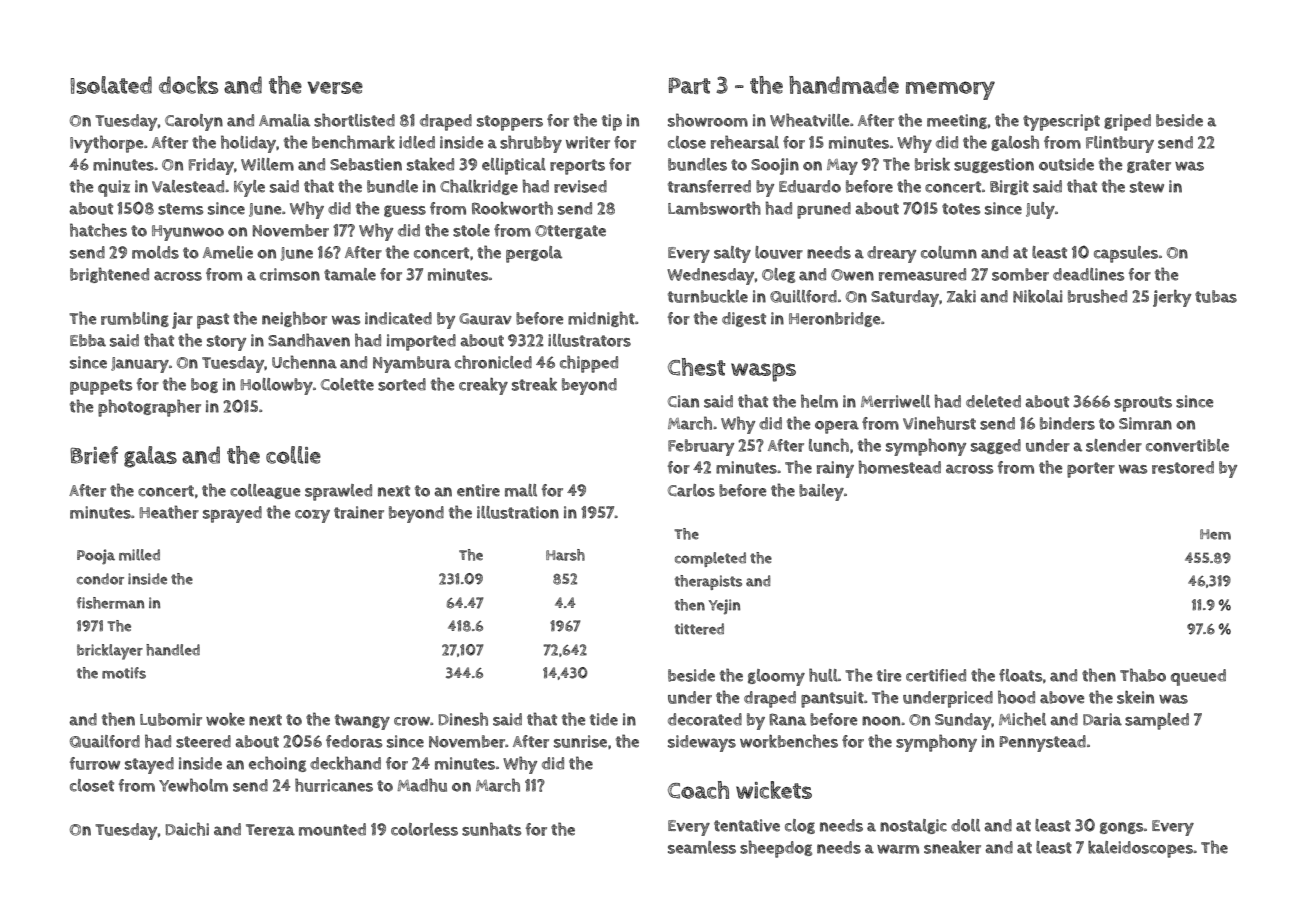 This screenshot has height=924, width=1308. Describe the element at coordinates (823, 675) in the screenshot. I see `hull` at that location.
